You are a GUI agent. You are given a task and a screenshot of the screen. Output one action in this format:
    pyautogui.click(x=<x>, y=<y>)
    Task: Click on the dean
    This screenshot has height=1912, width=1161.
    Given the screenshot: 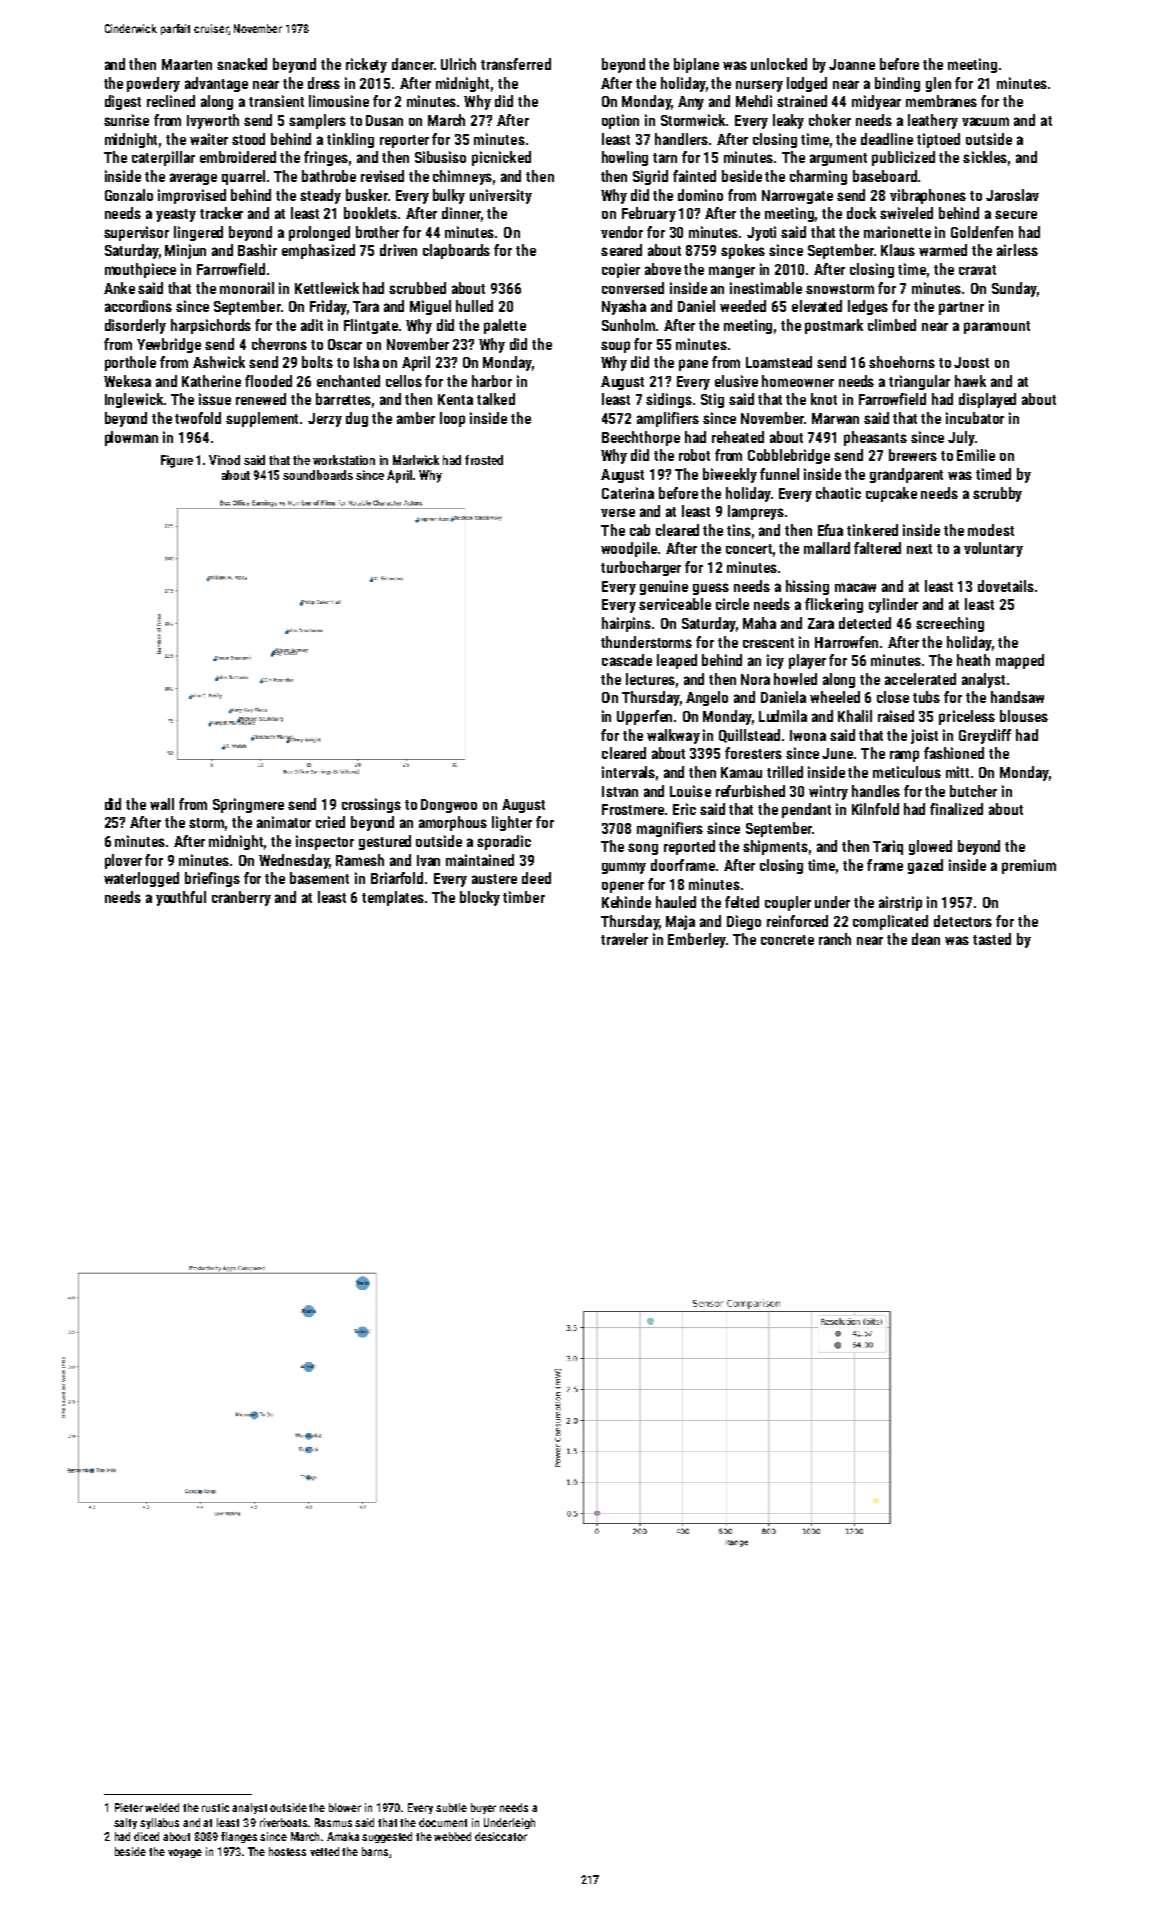 What is the action you would take?
    pyautogui.click(x=926, y=939)
